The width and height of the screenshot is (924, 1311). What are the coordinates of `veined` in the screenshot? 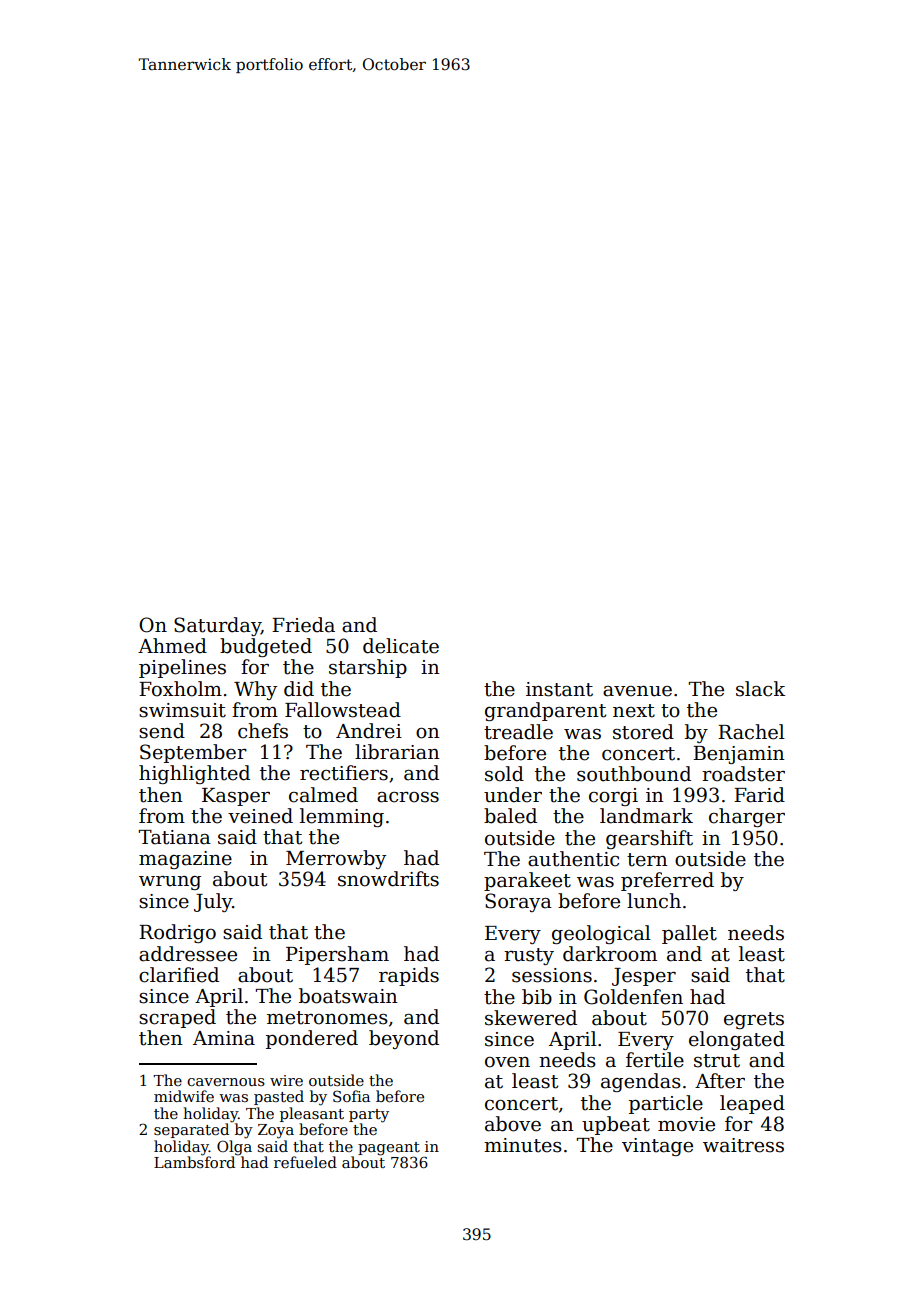 It's located at (260, 816).
